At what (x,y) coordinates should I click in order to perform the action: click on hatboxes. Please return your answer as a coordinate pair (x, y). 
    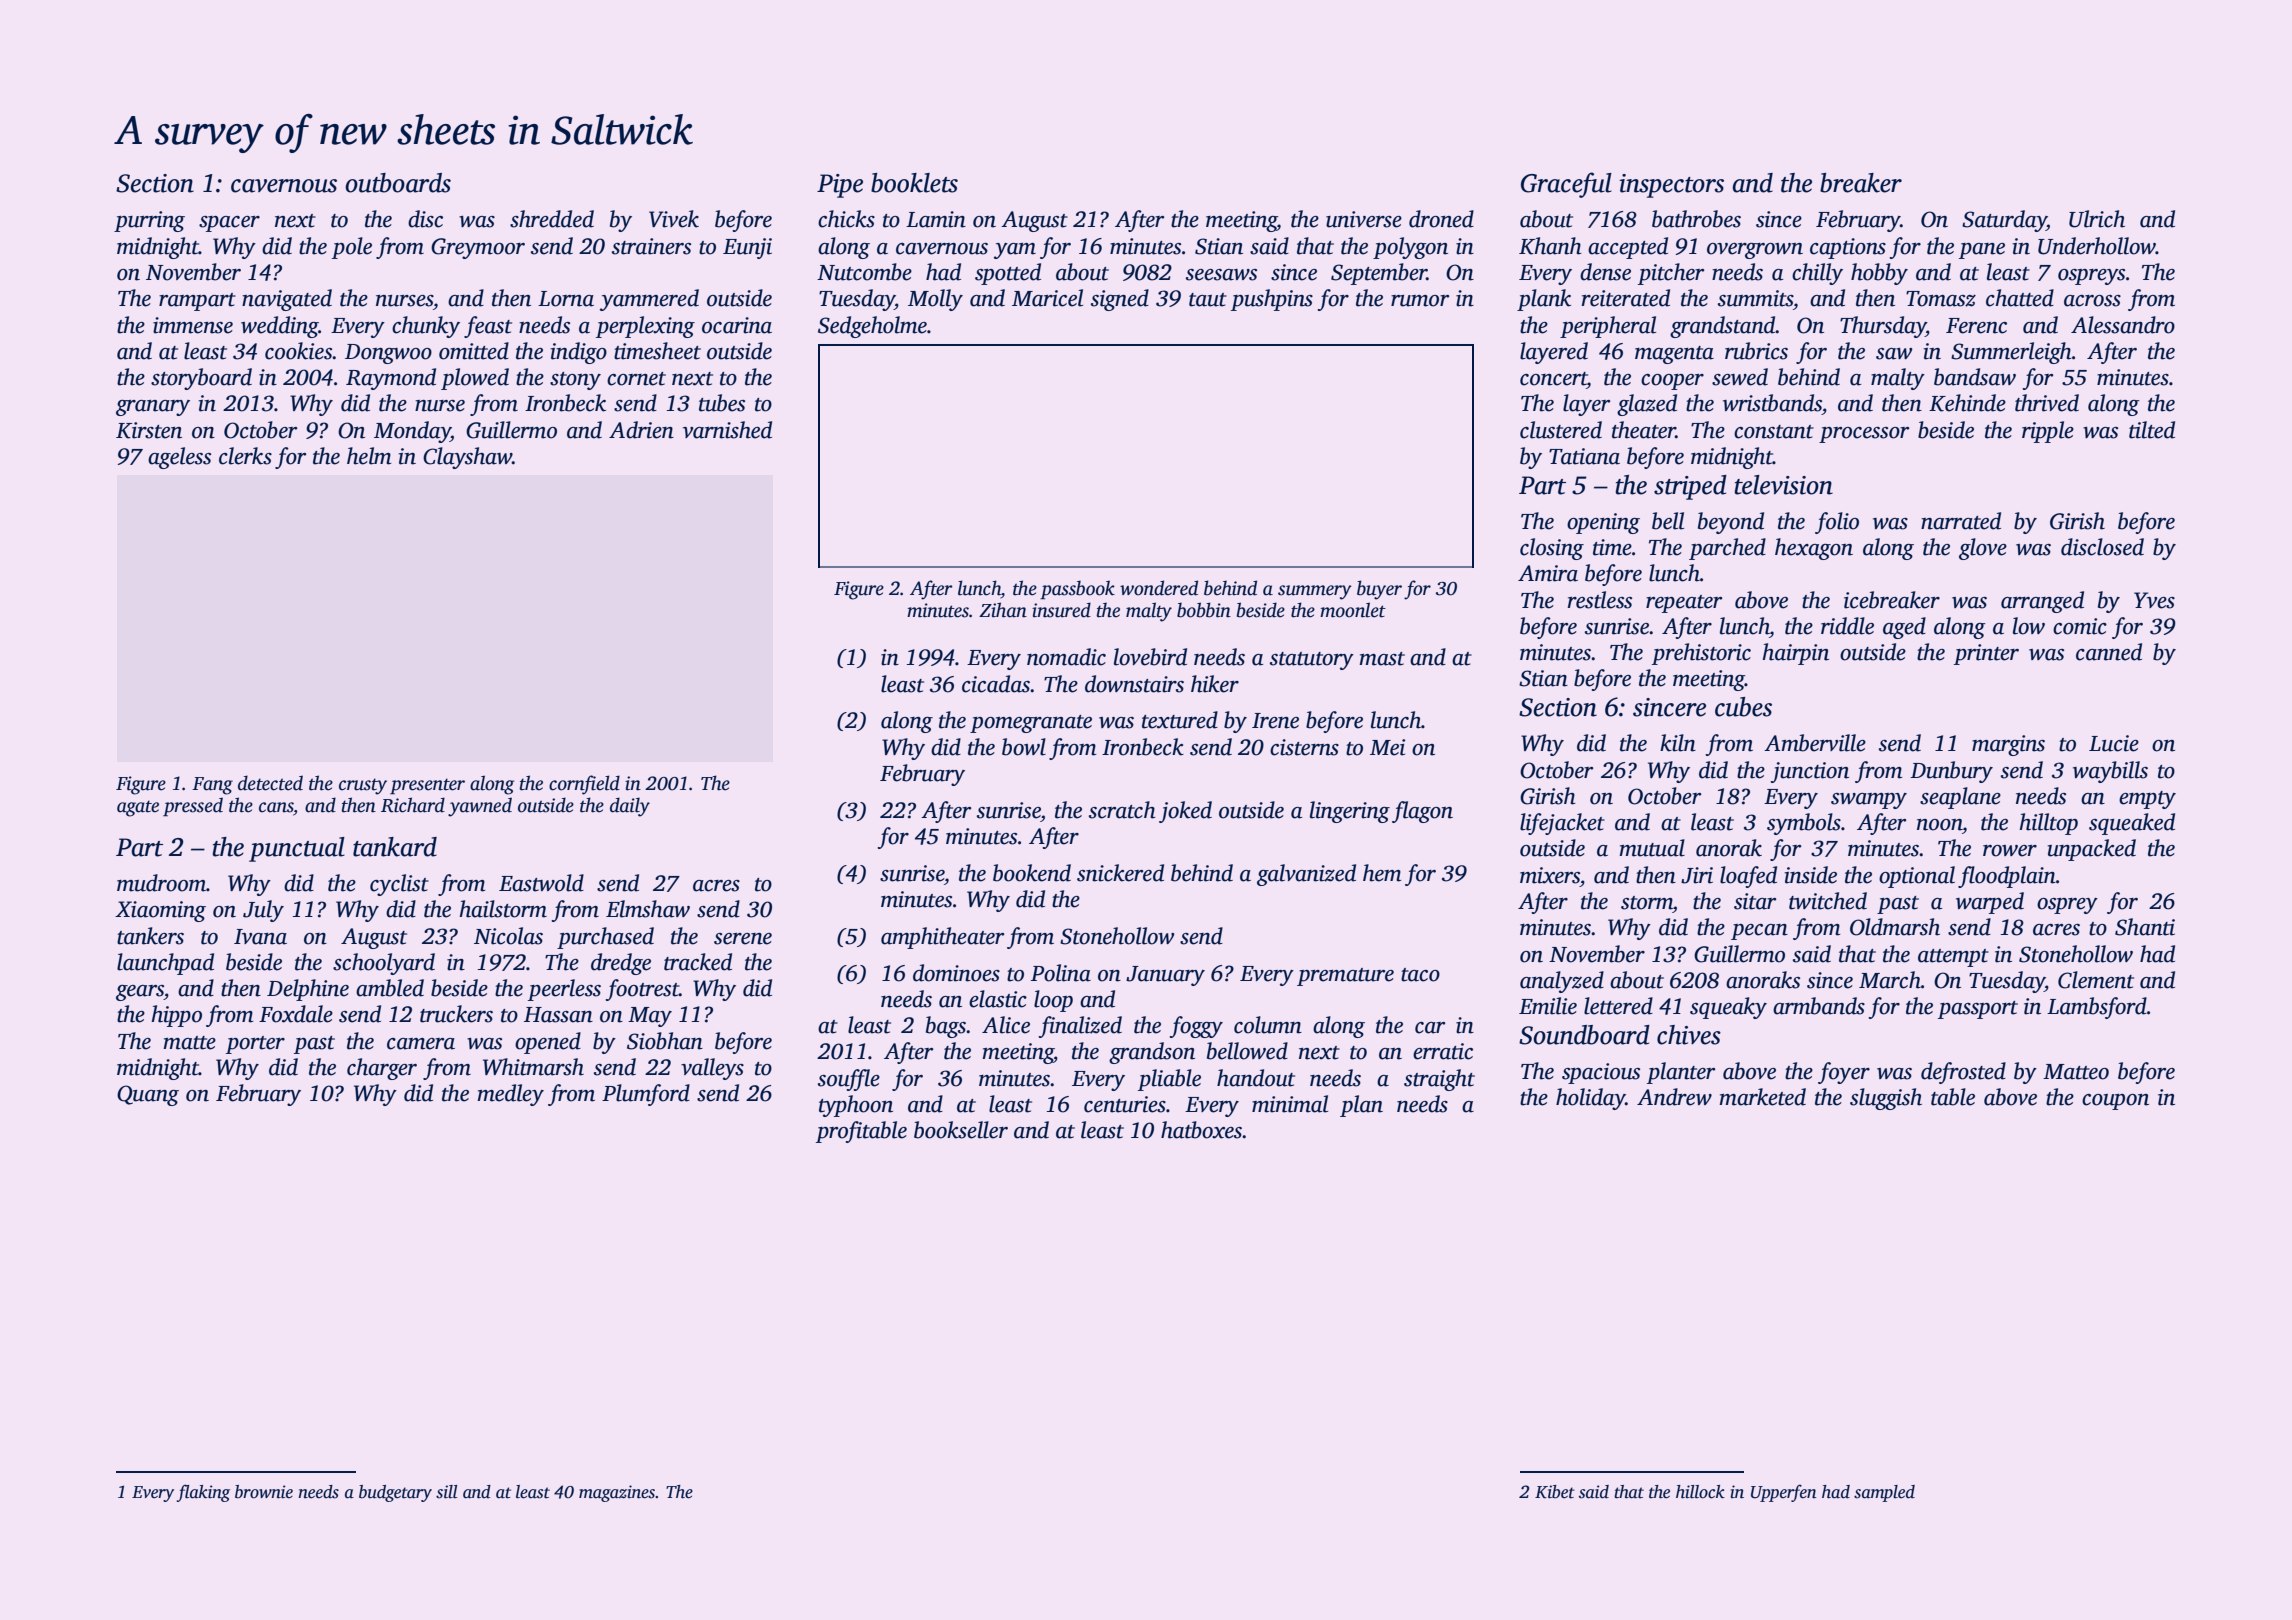
    Looking at the image, I should click on (1201, 1130).
